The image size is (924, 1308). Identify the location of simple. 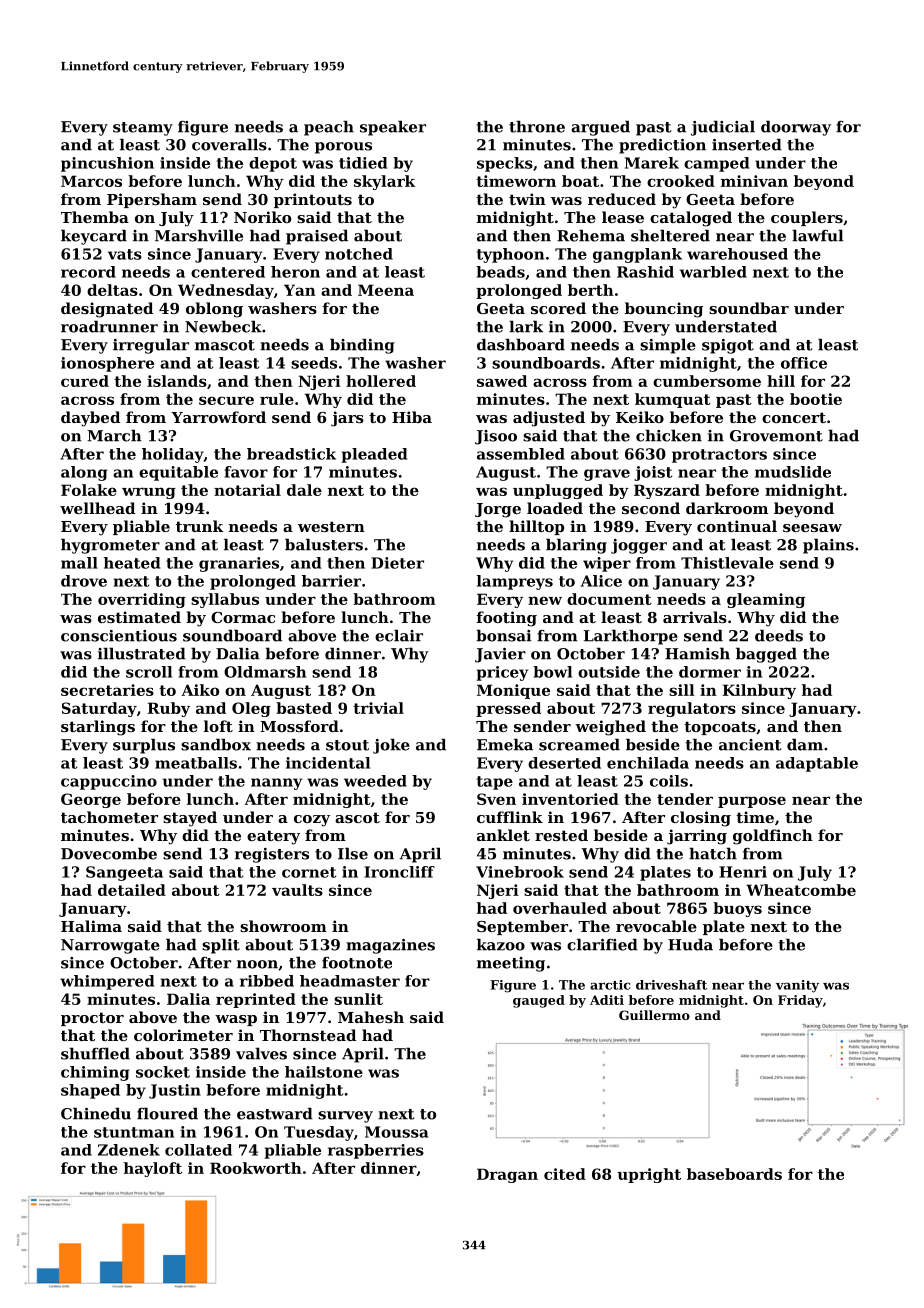
(668, 346).
